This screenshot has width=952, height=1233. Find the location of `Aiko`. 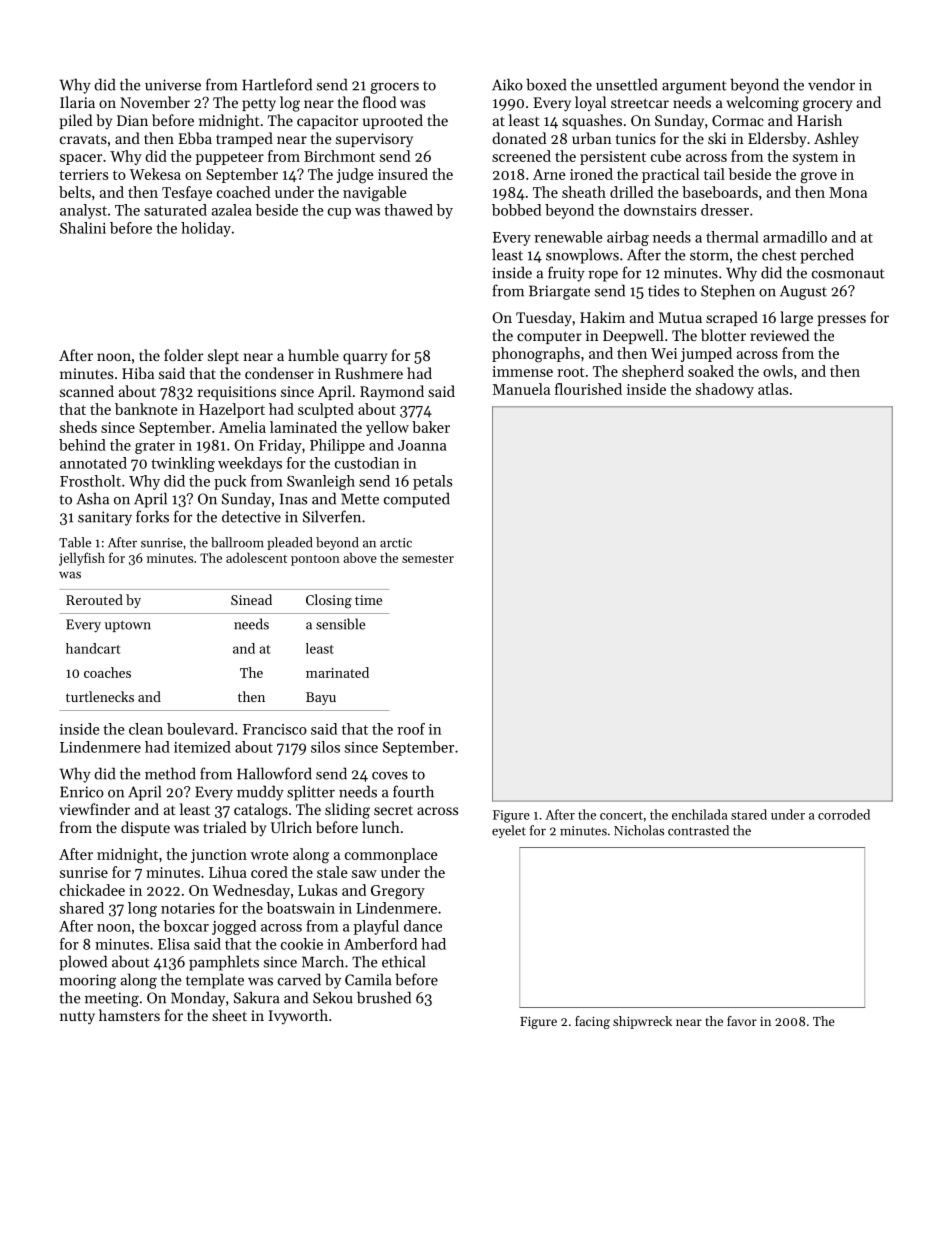

Aiko is located at coordinates (507, 84).
